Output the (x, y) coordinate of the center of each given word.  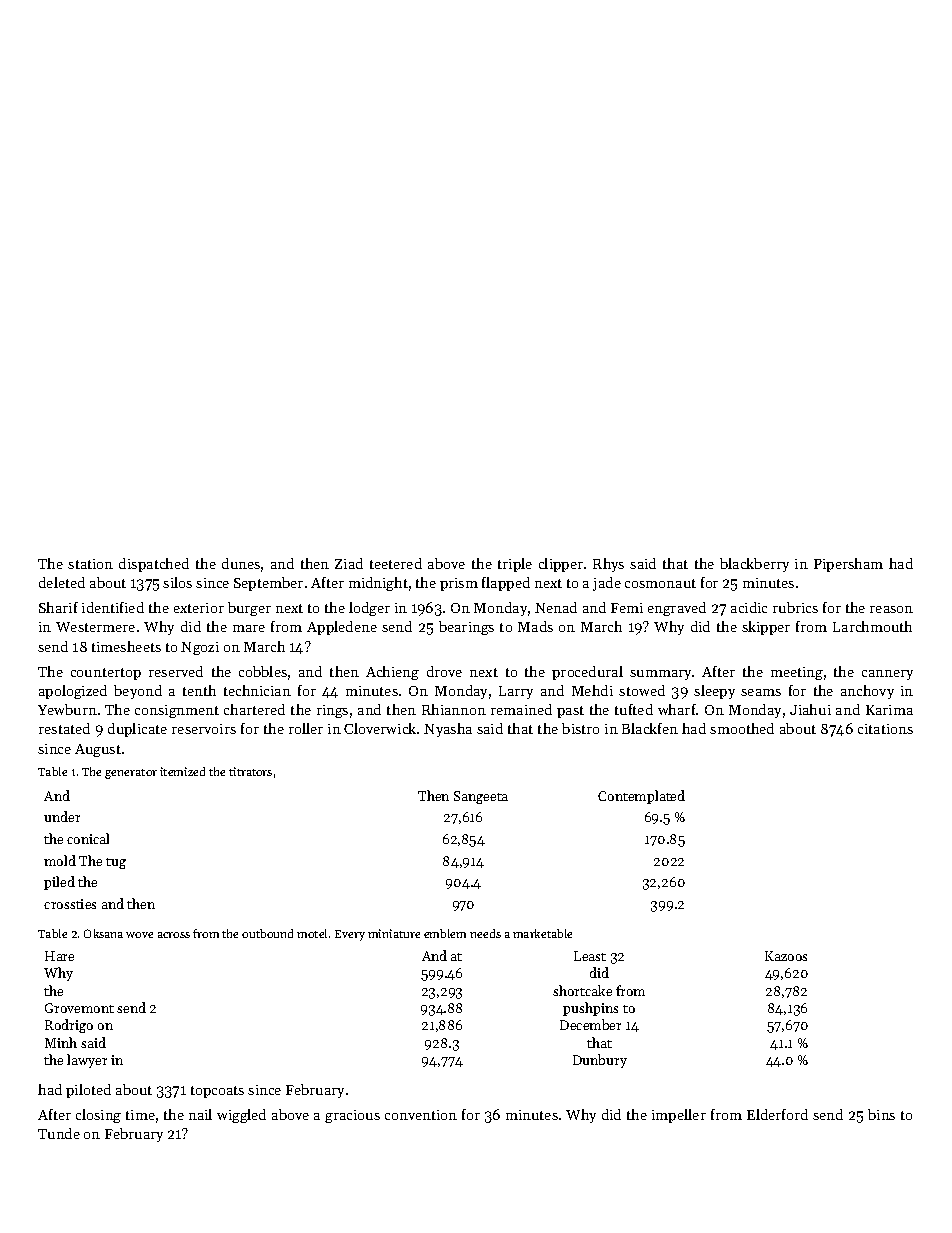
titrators (250, 771)
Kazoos (786, 956)
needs (485, 933)
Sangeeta (481, 797)
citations (885, 729)
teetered (396, 563)
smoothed (742, 728)
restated (64, 728)
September (268, 584)
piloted (88, 1091)
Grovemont (79, 1008)
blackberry (754, 565)
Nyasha (448, 730)
